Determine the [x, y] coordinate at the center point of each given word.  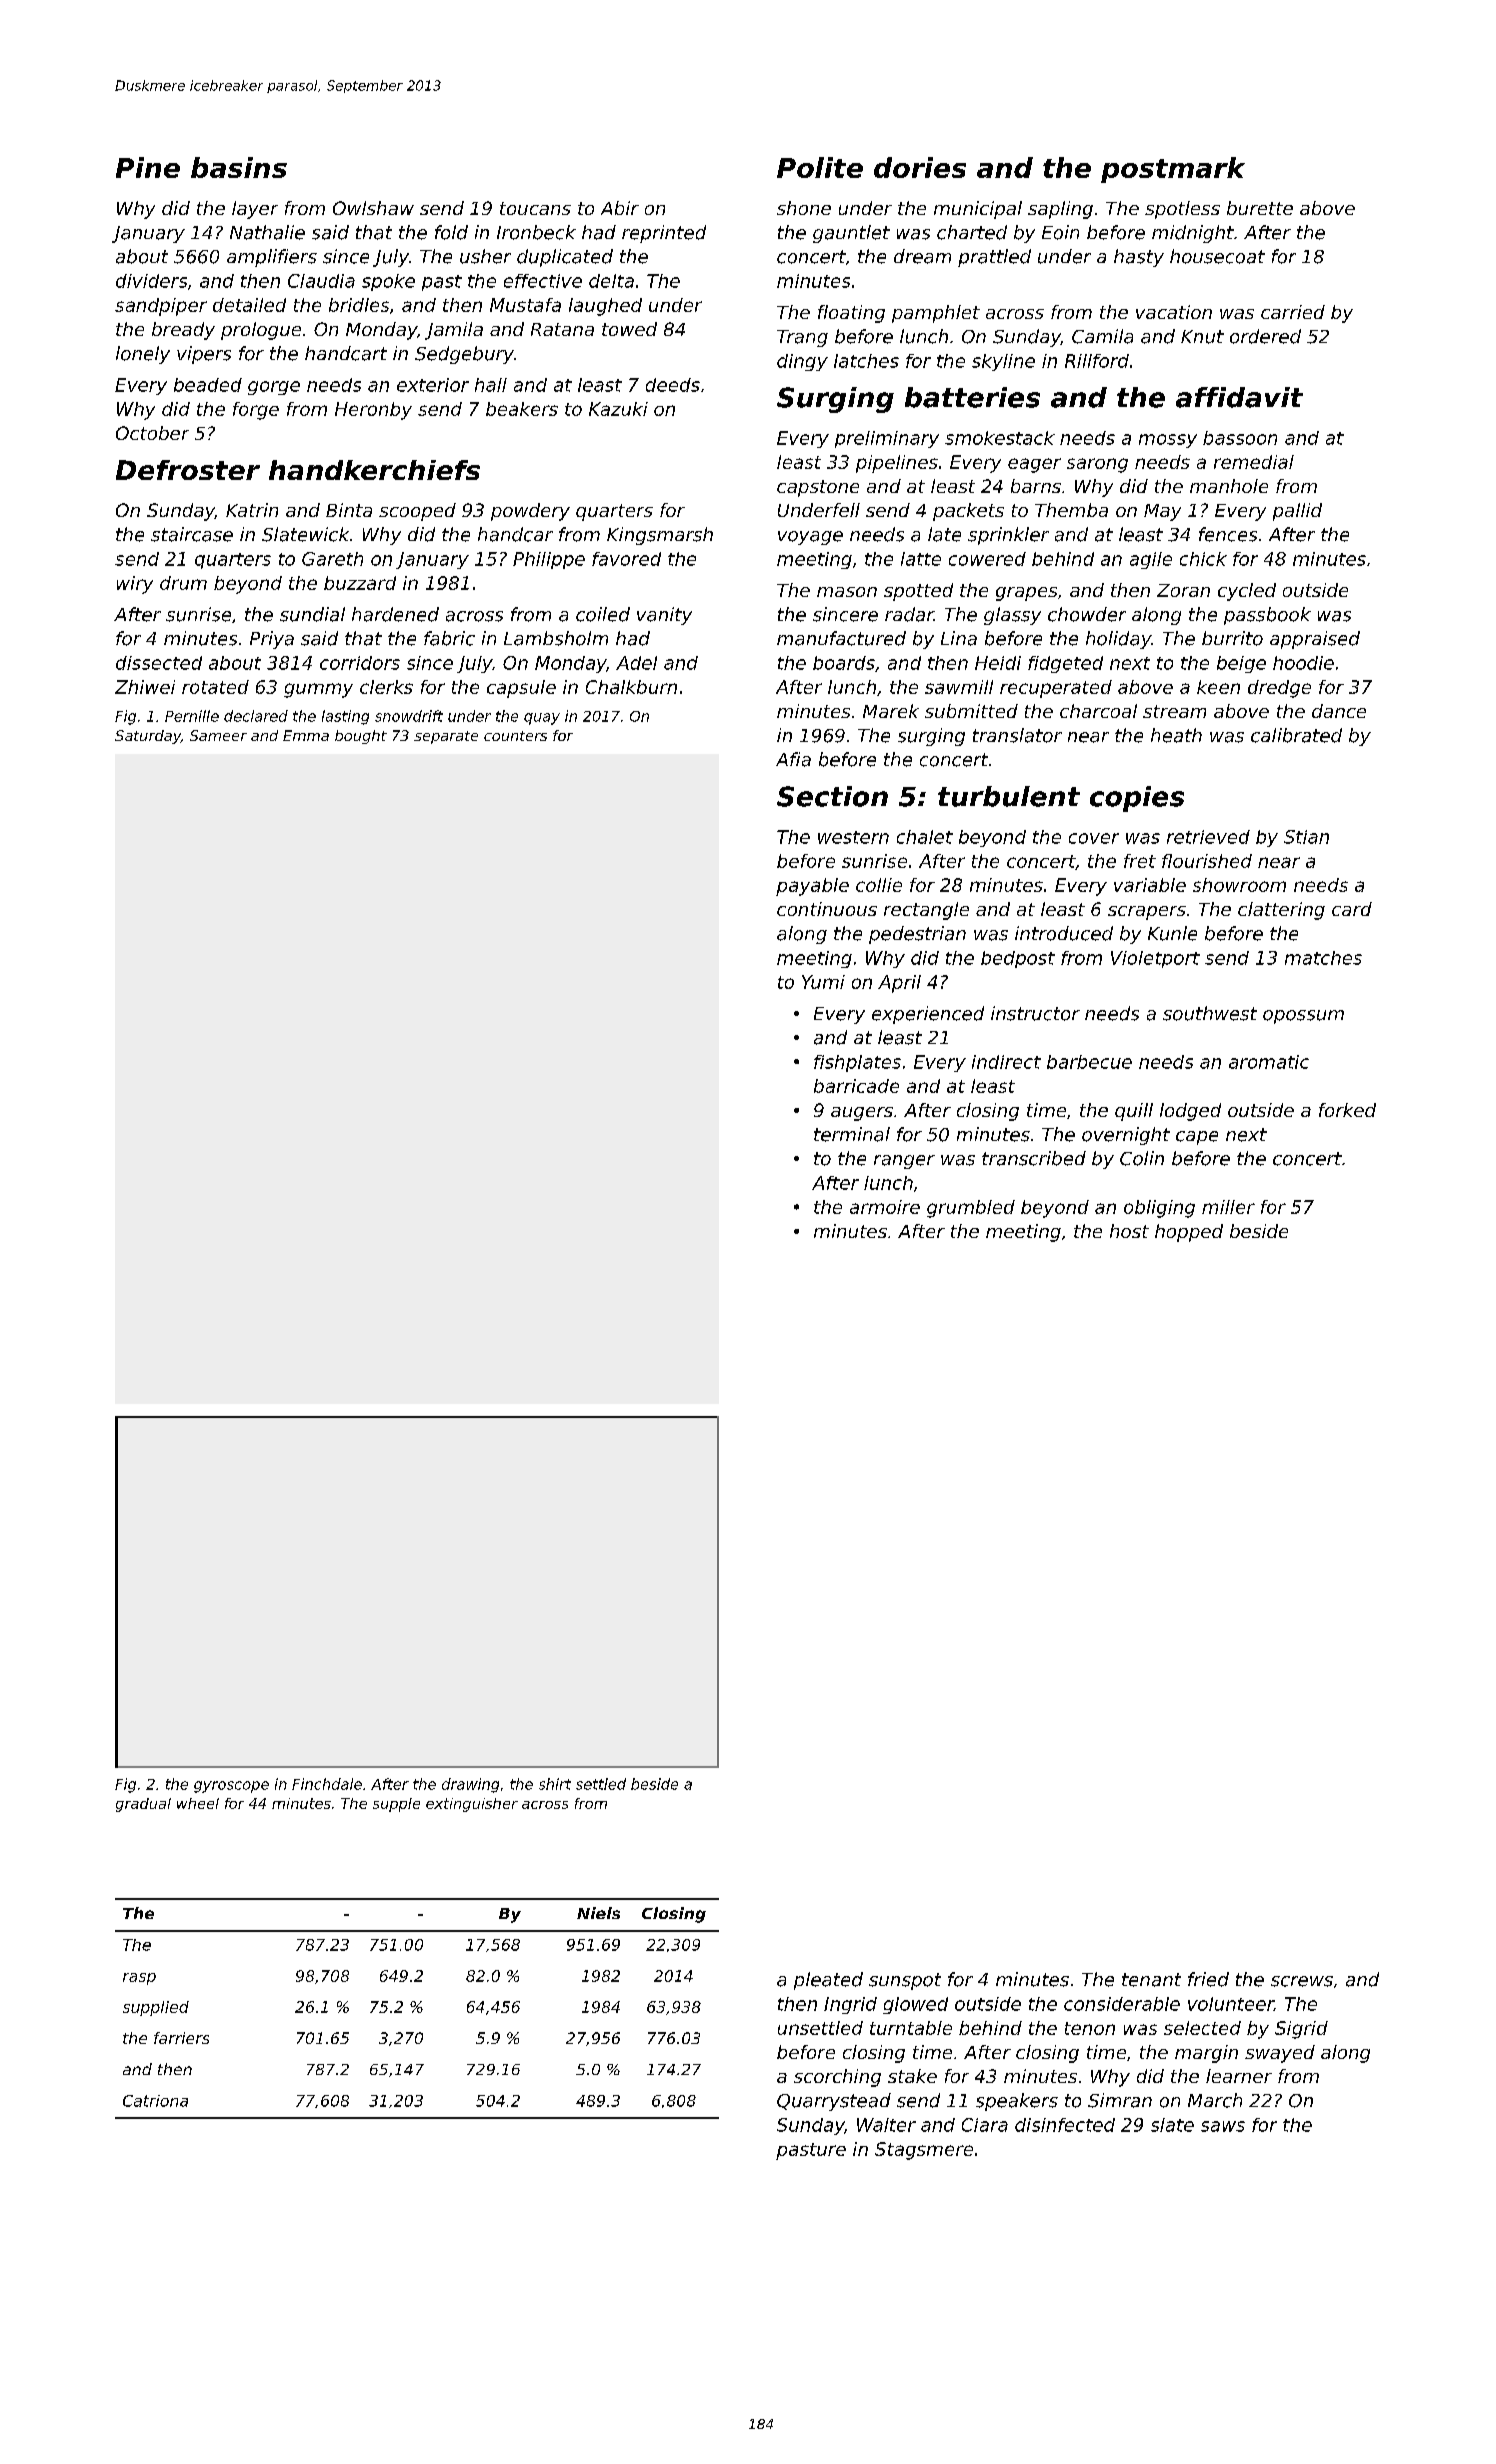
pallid [1297, 512]
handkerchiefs [374, 470]
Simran [1120, 2100]
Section [832, 796]
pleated [828, 1981]
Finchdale [327, 1784]
